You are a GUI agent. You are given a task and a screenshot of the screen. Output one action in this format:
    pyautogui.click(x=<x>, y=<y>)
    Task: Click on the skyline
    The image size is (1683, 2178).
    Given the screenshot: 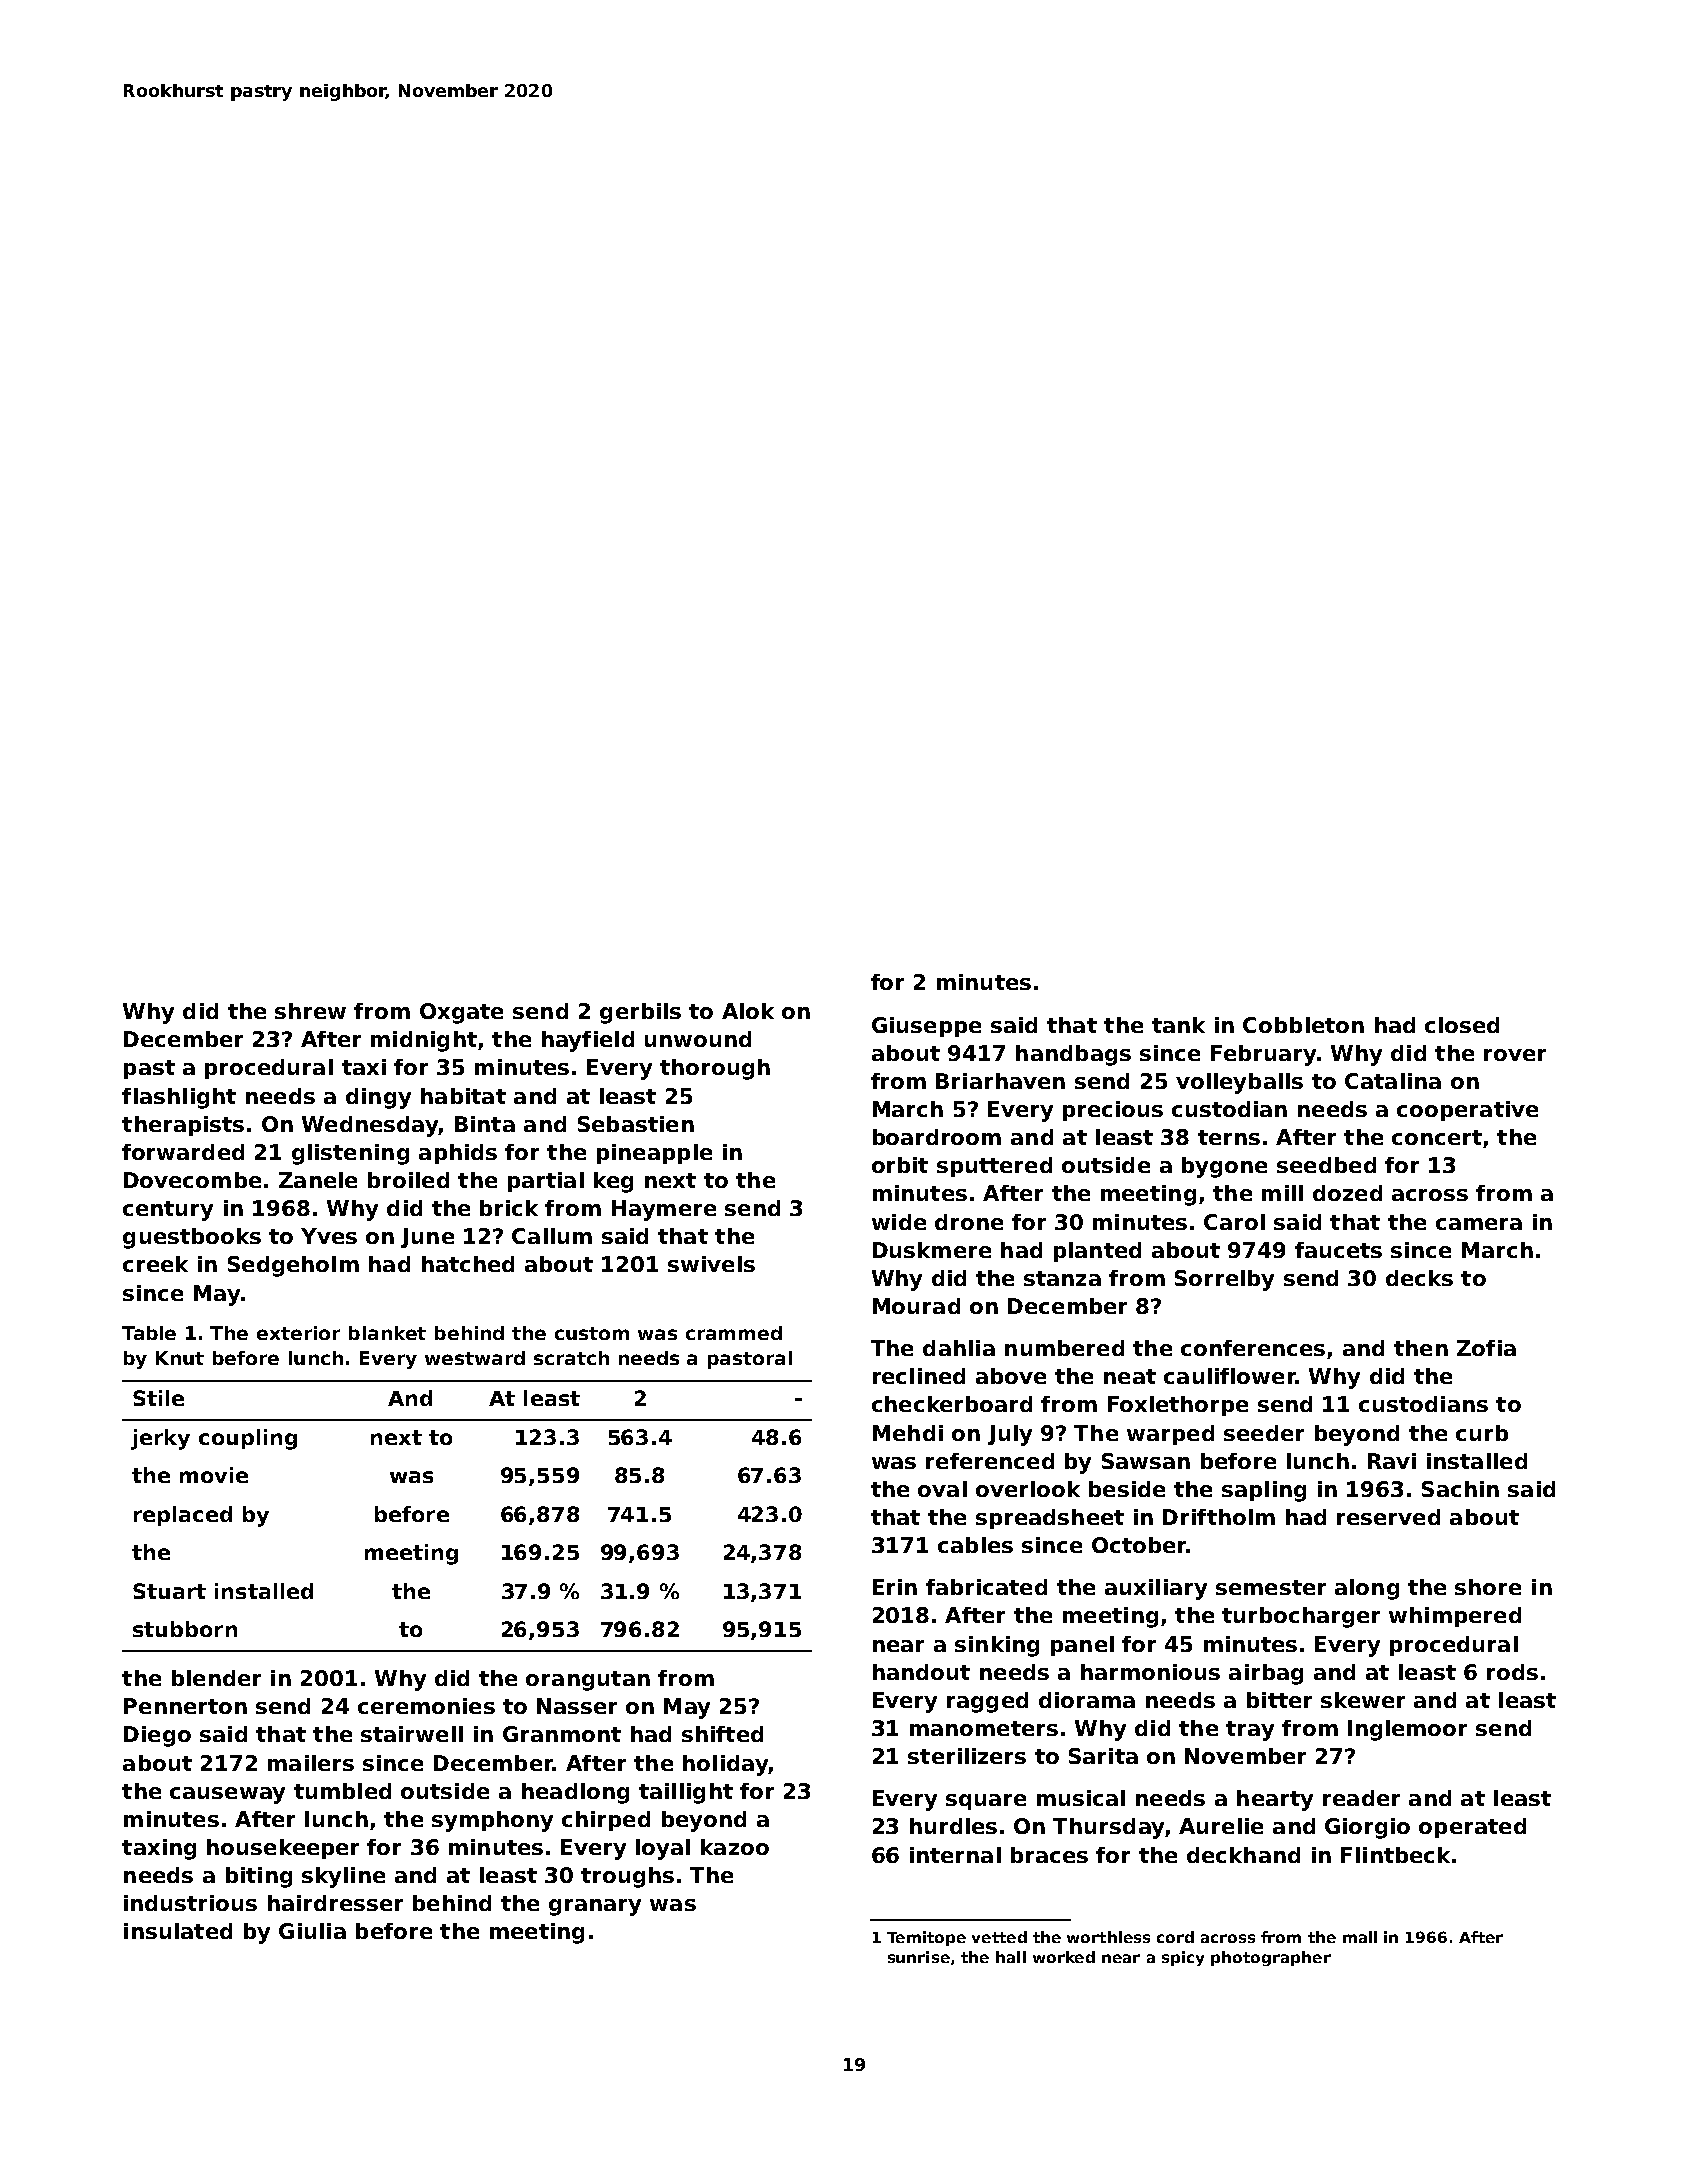 What is the action you would take?
    pyautogui.click(x=343, y=1877)
